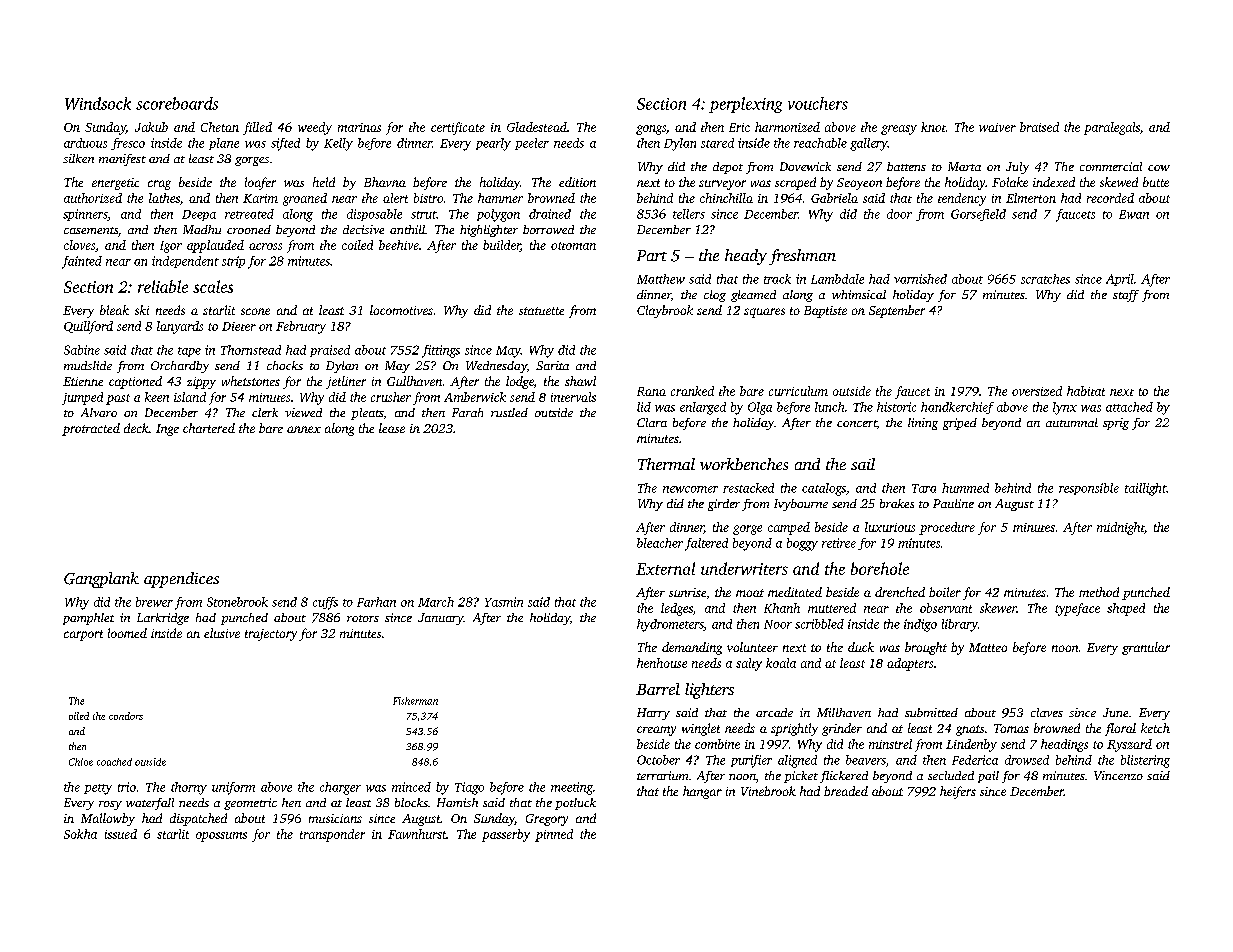 This page has height=952, width=1233. I want to click on midnight, so click(1120, 528).
